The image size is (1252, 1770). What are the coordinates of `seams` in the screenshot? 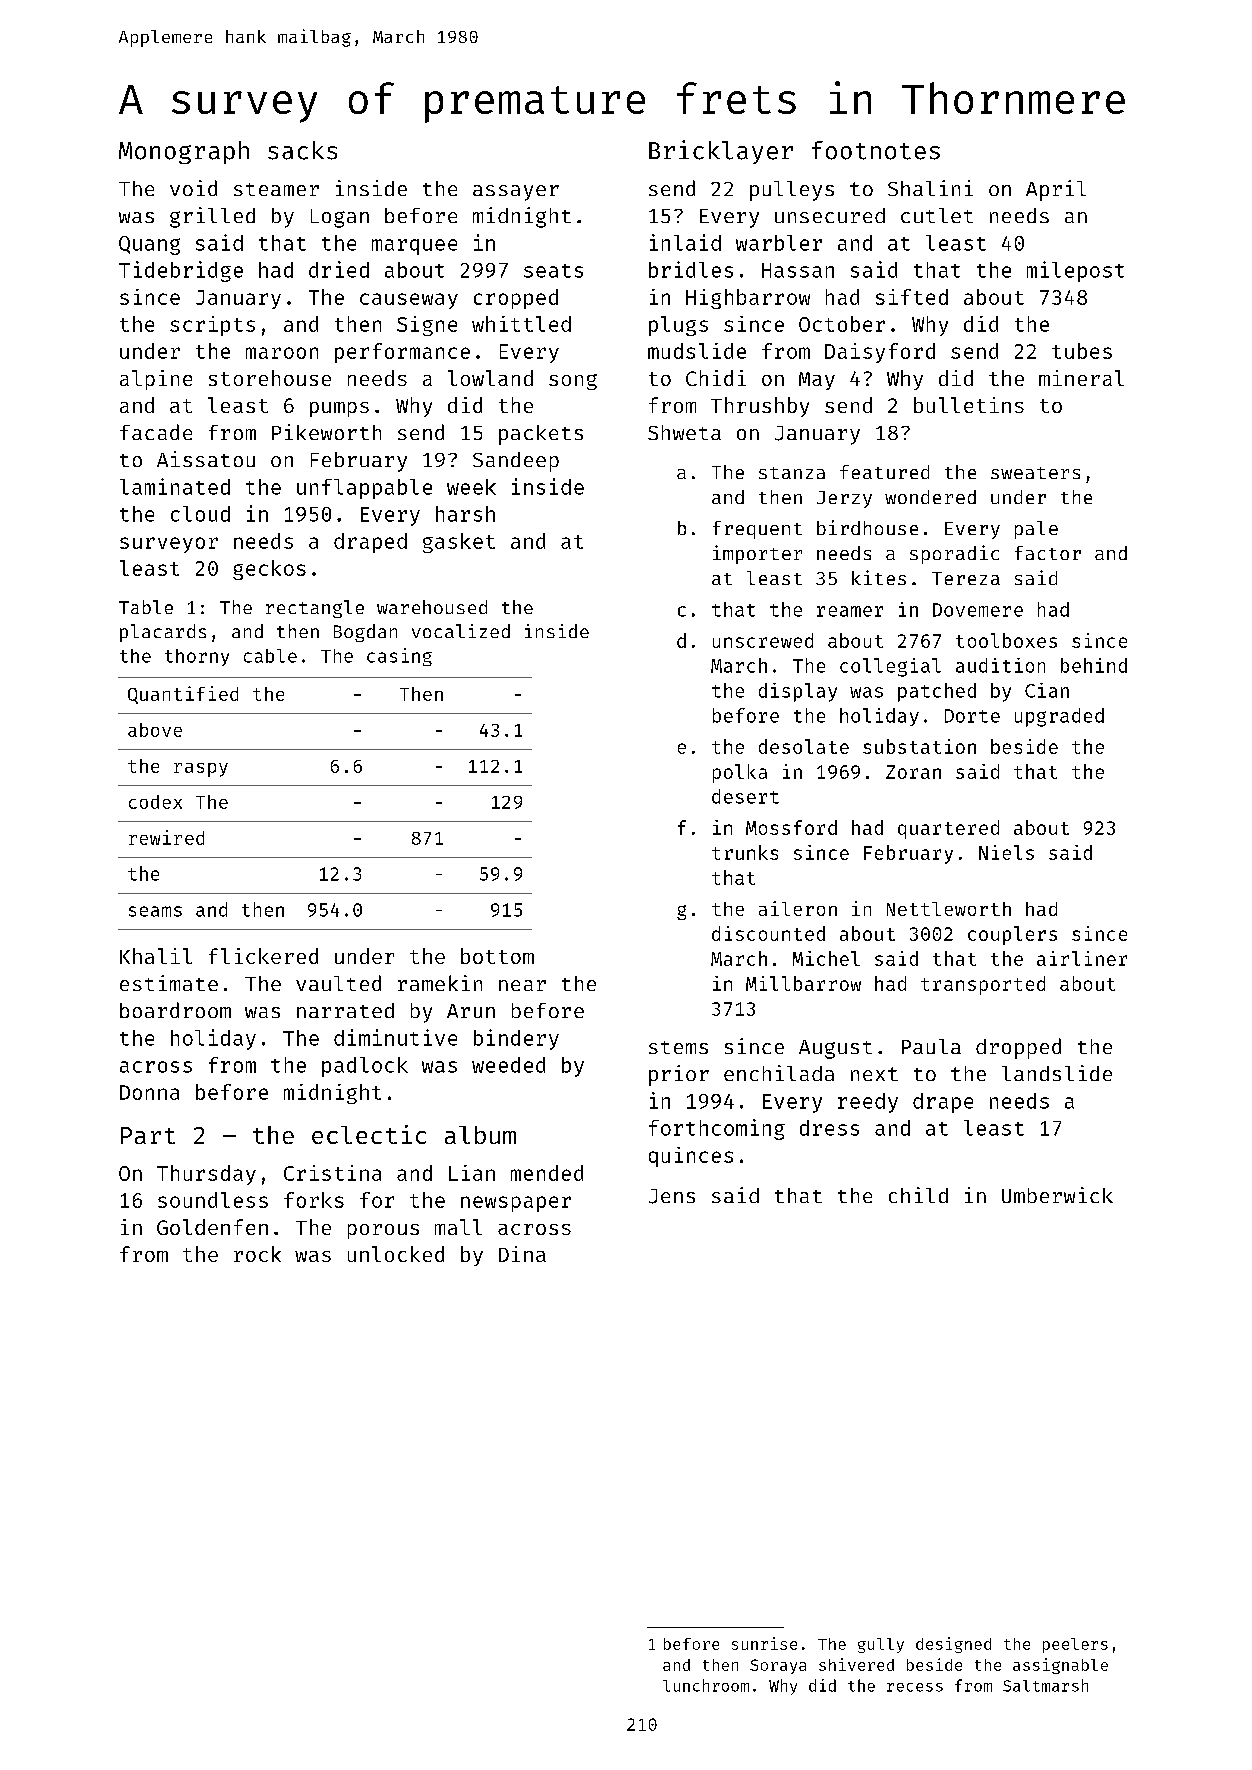 It's located at (155, 911).
